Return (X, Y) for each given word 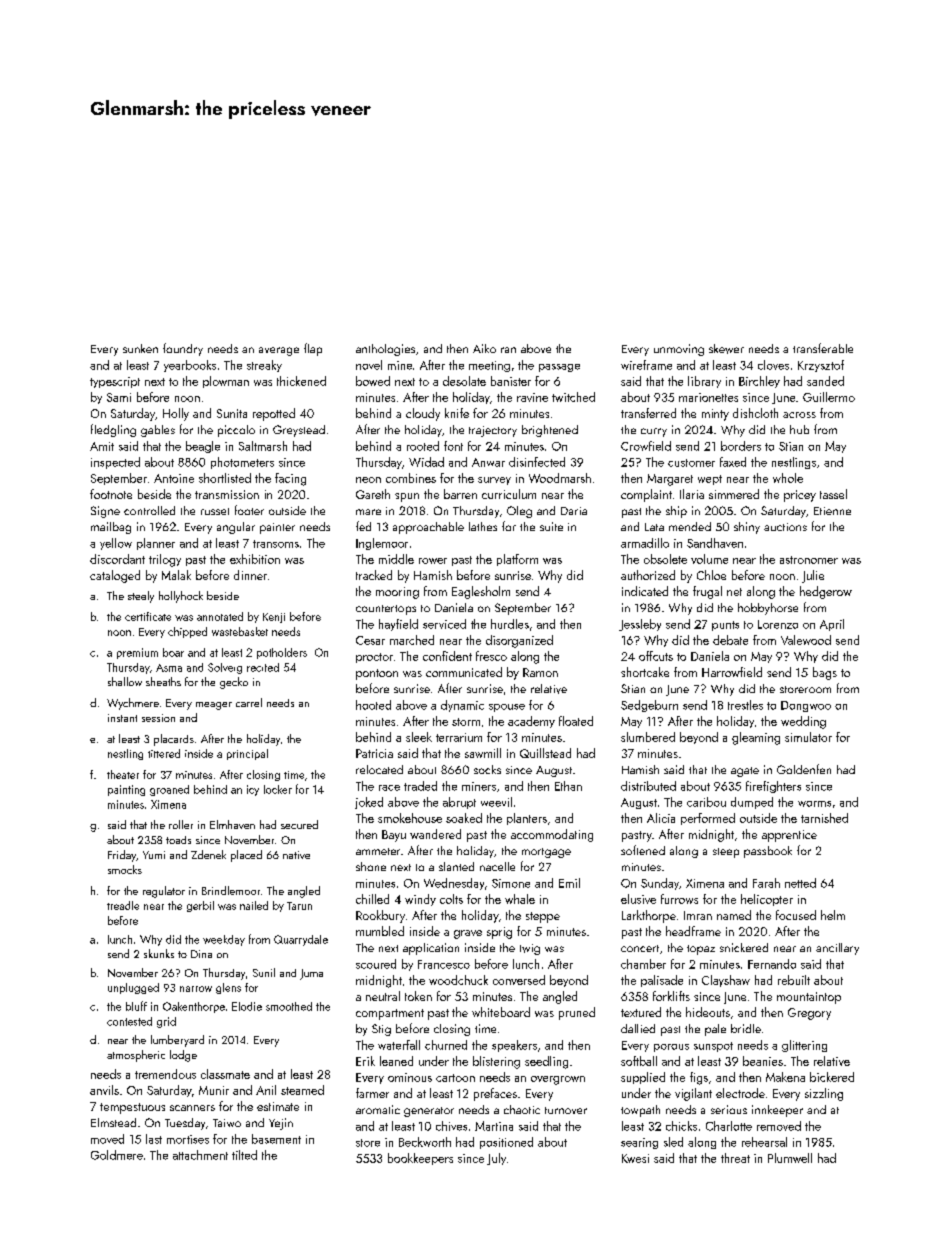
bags (825, 673)
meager (214, 706)
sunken (140, 348)
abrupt (459, 803)
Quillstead (545, 753)
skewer (726, 349)
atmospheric (136, 1056)
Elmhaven (232, 824)
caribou (706, 802)
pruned (577, 1013)
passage (559, 368)
